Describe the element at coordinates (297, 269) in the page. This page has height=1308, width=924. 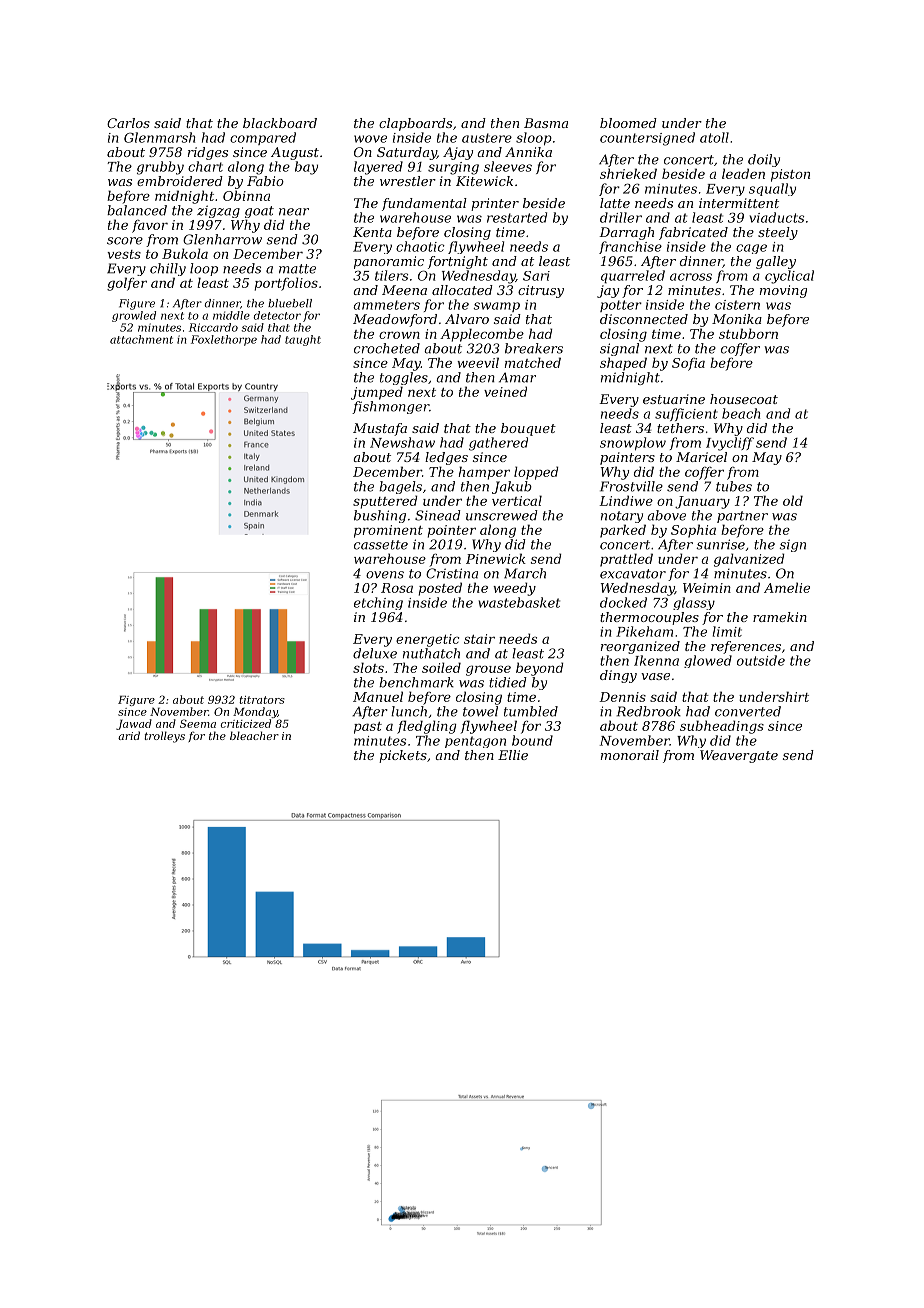
I see `matte` at that location.
